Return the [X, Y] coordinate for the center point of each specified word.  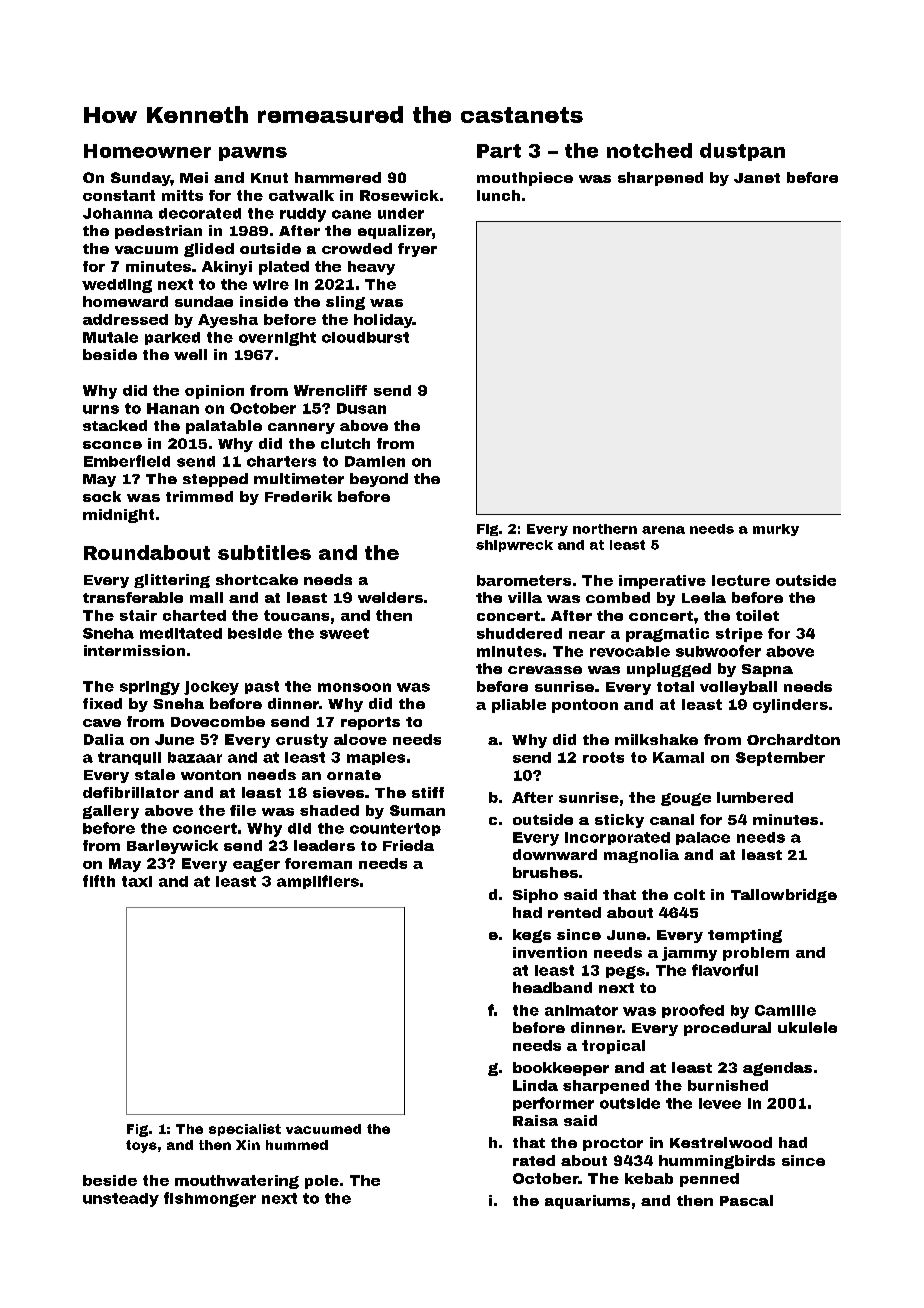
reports [370, 723]
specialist [245, 1130]
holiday [383, 321]
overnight [277, 339]
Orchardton [793, 739]
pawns [253, 154]
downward [555, 854]
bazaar [195, 757]
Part [499, 151]
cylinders [790, 706]
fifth [99, 881]
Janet [757, 178]
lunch [498, 195]
